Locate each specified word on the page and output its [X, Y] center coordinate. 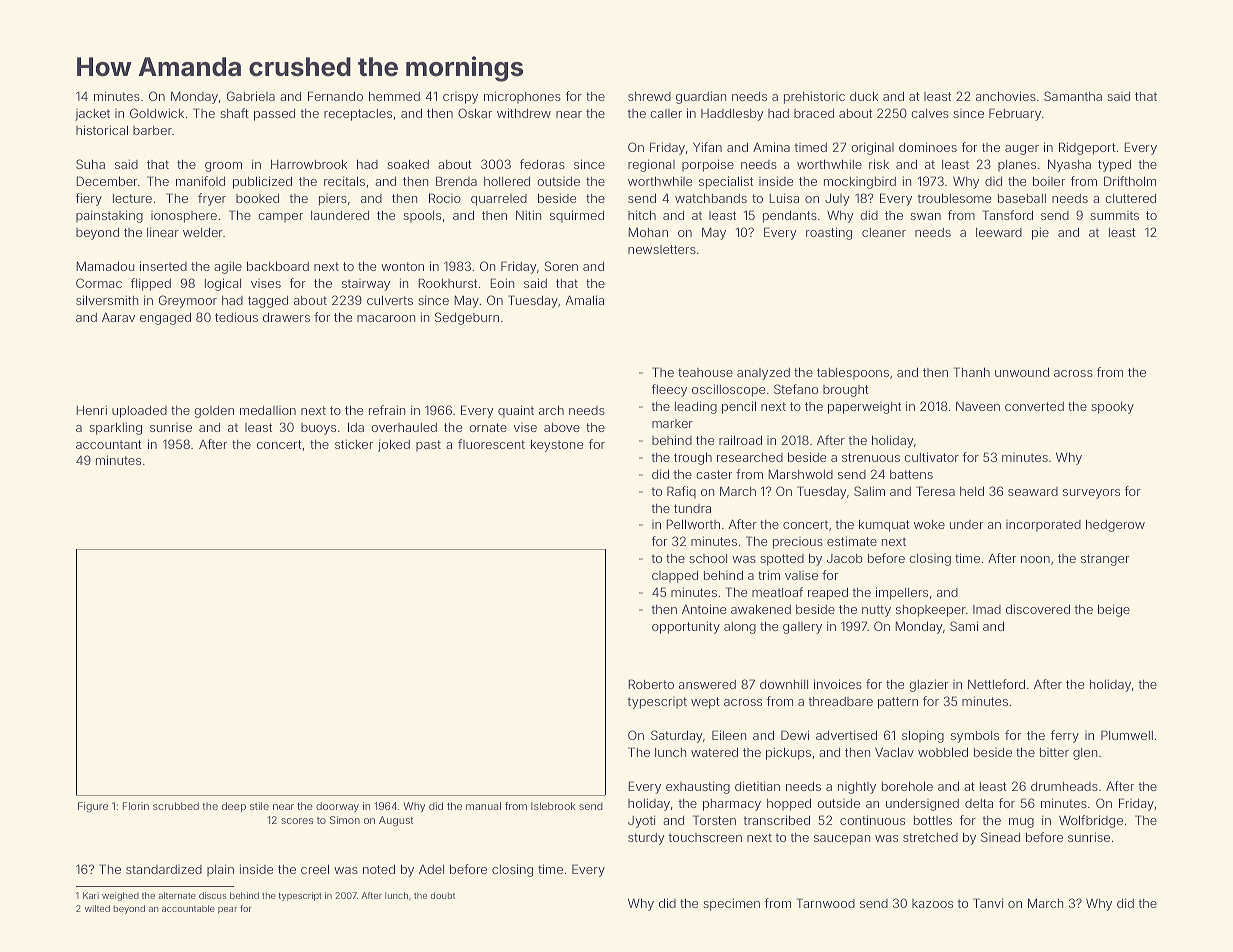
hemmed [394, 96]
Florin [136, 806]
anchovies [1006, 96]
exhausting [698, 787]
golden [214, 412]
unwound [1022, 372]
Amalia [585, 300]
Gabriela [251, 96]
